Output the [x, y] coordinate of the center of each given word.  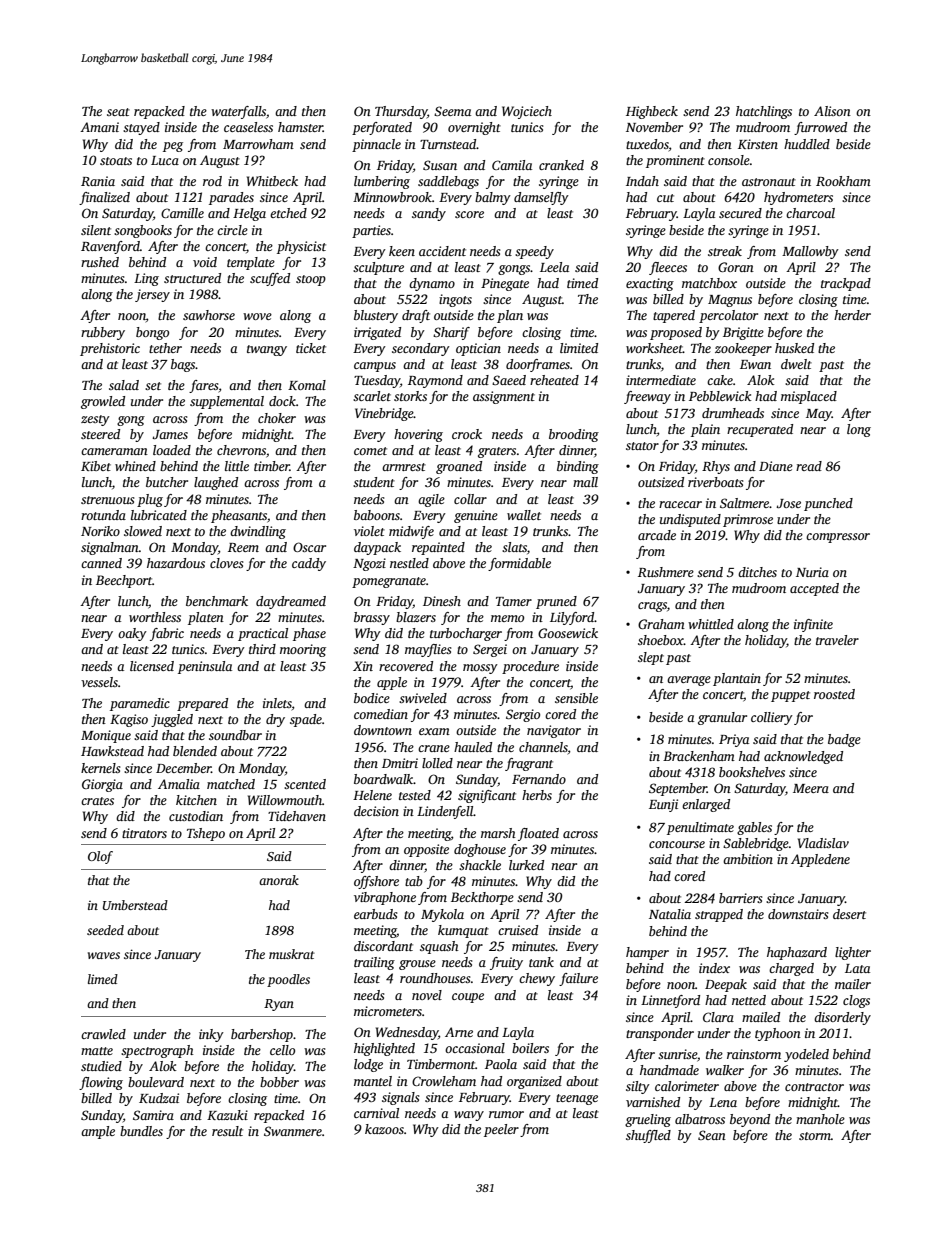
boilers [530, 1048]
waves [104, 955]
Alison [832, 111]
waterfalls [238, 112]
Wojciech [527, 112]
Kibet [96, 466]
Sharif [451, 333]
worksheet [654, 348]
